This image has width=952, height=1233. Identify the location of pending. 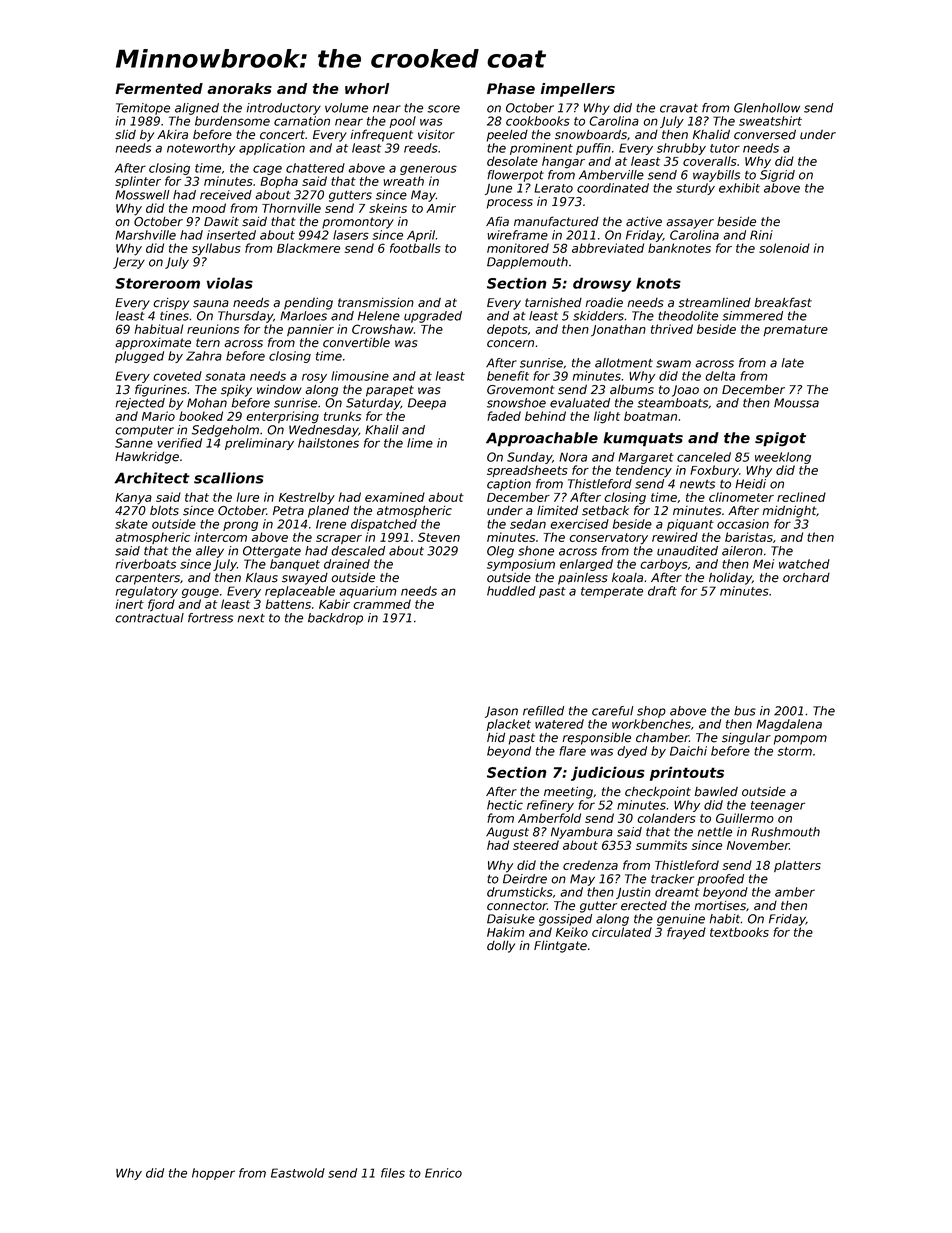
(308, 304).
